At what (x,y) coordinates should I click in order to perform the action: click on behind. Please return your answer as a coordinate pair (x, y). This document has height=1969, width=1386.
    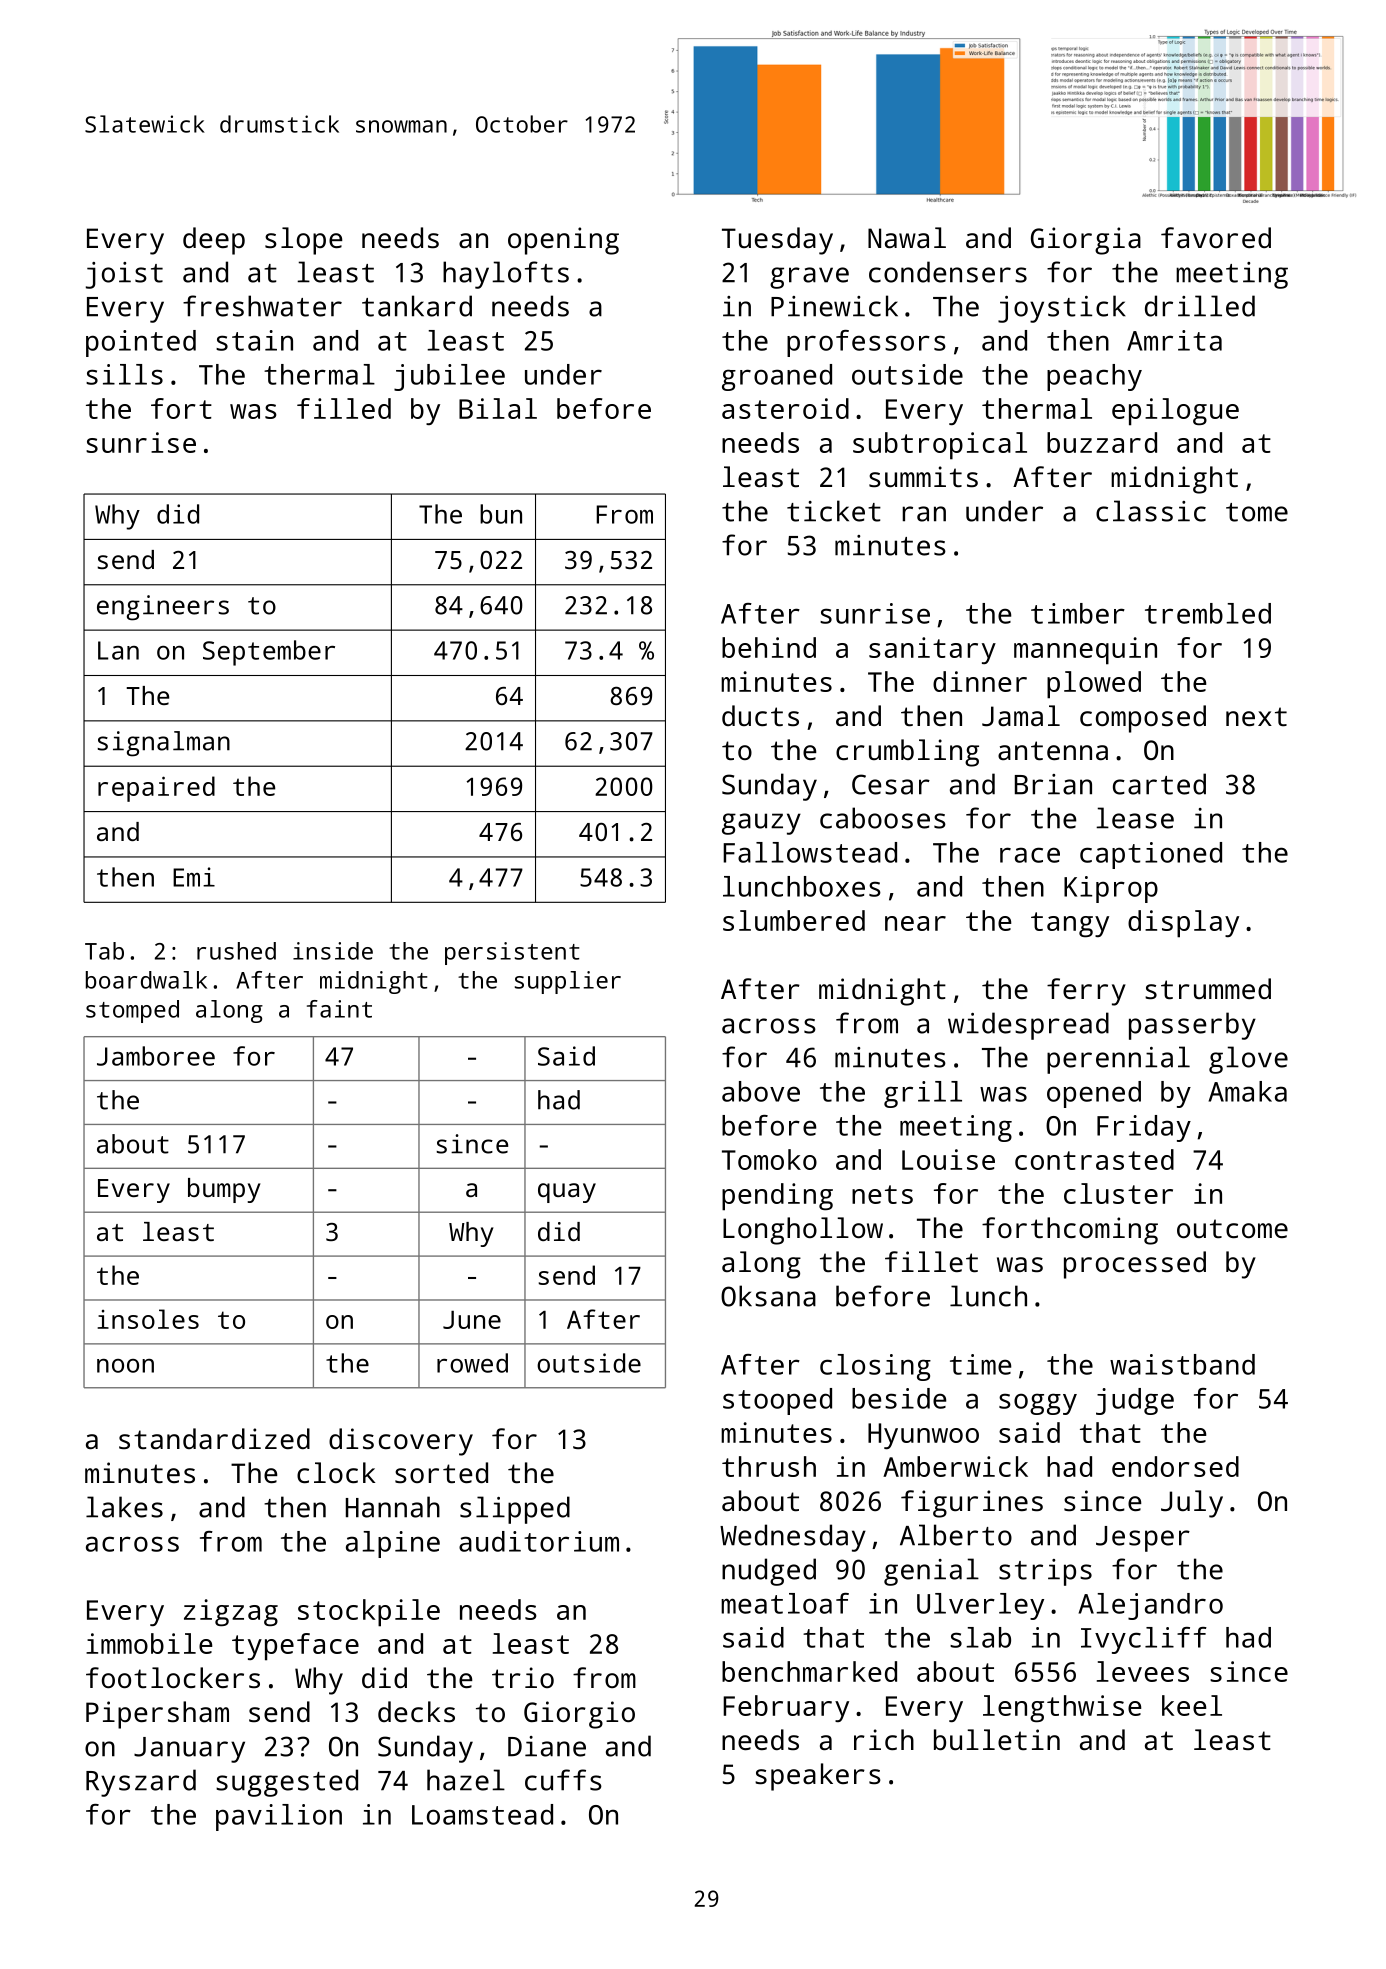
    Looking at the image, I should click on (769, 647).
